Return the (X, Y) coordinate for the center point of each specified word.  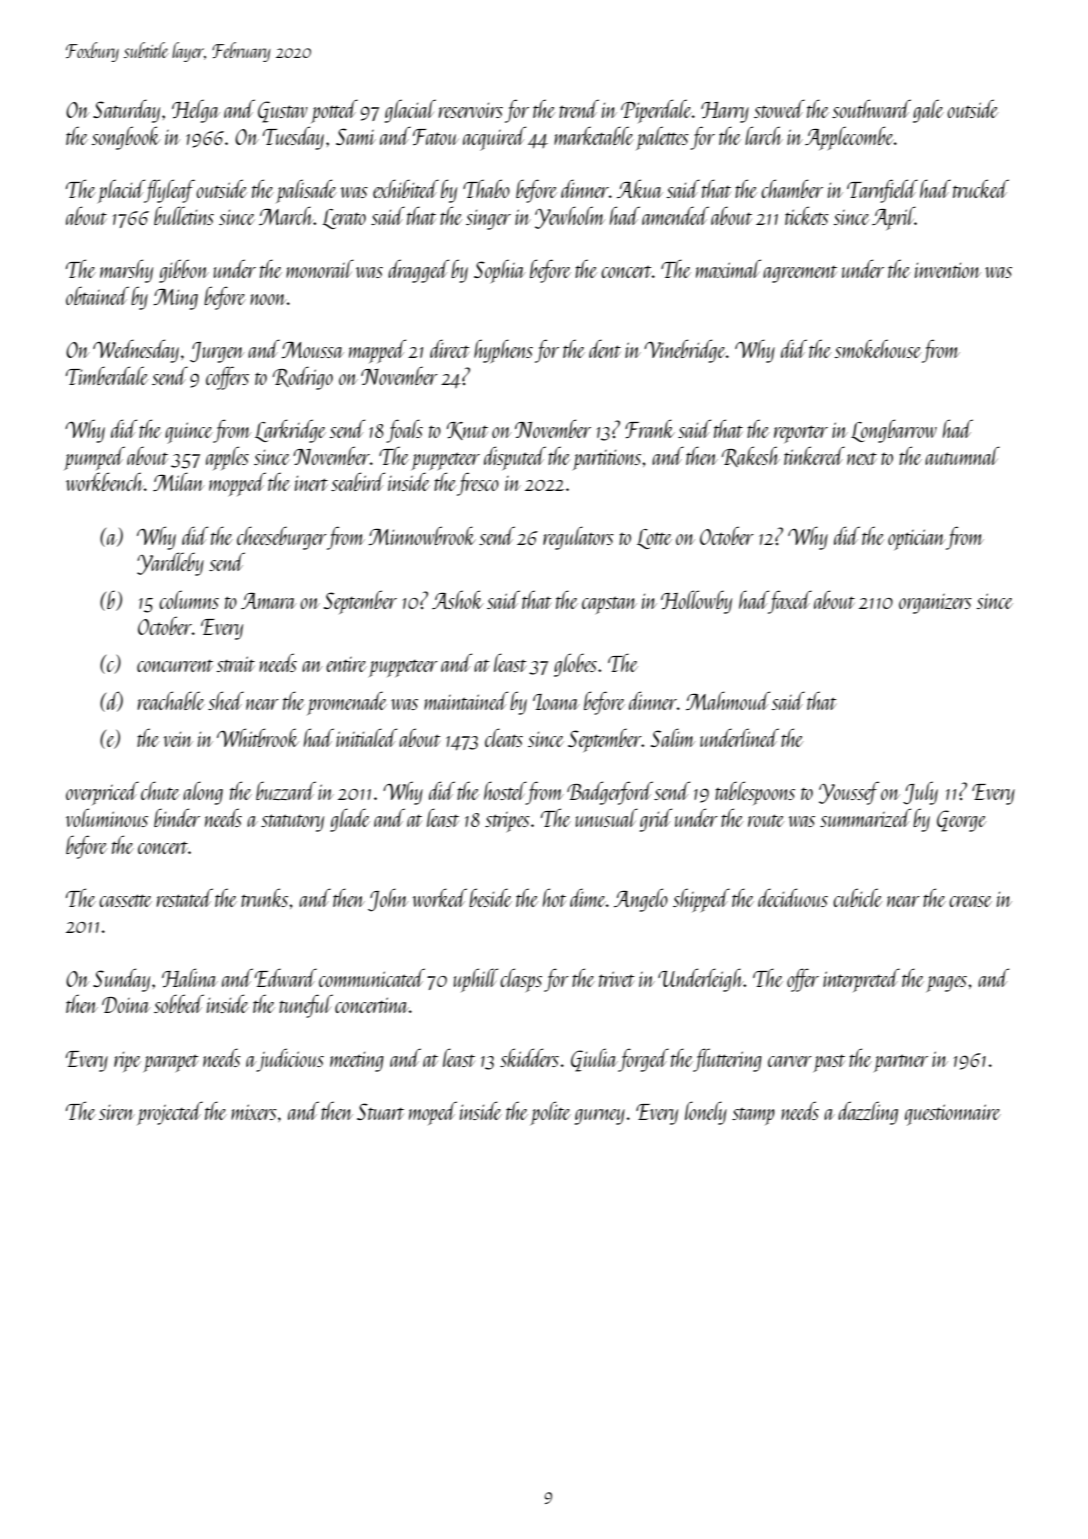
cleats (504, 737)
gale (928, 111)
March (286, 215)
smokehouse (878, 348)
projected (170, 1113)
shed (226, 700)
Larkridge (290, 431)
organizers (935, 603)
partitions (607, 459)
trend (579, 108)
